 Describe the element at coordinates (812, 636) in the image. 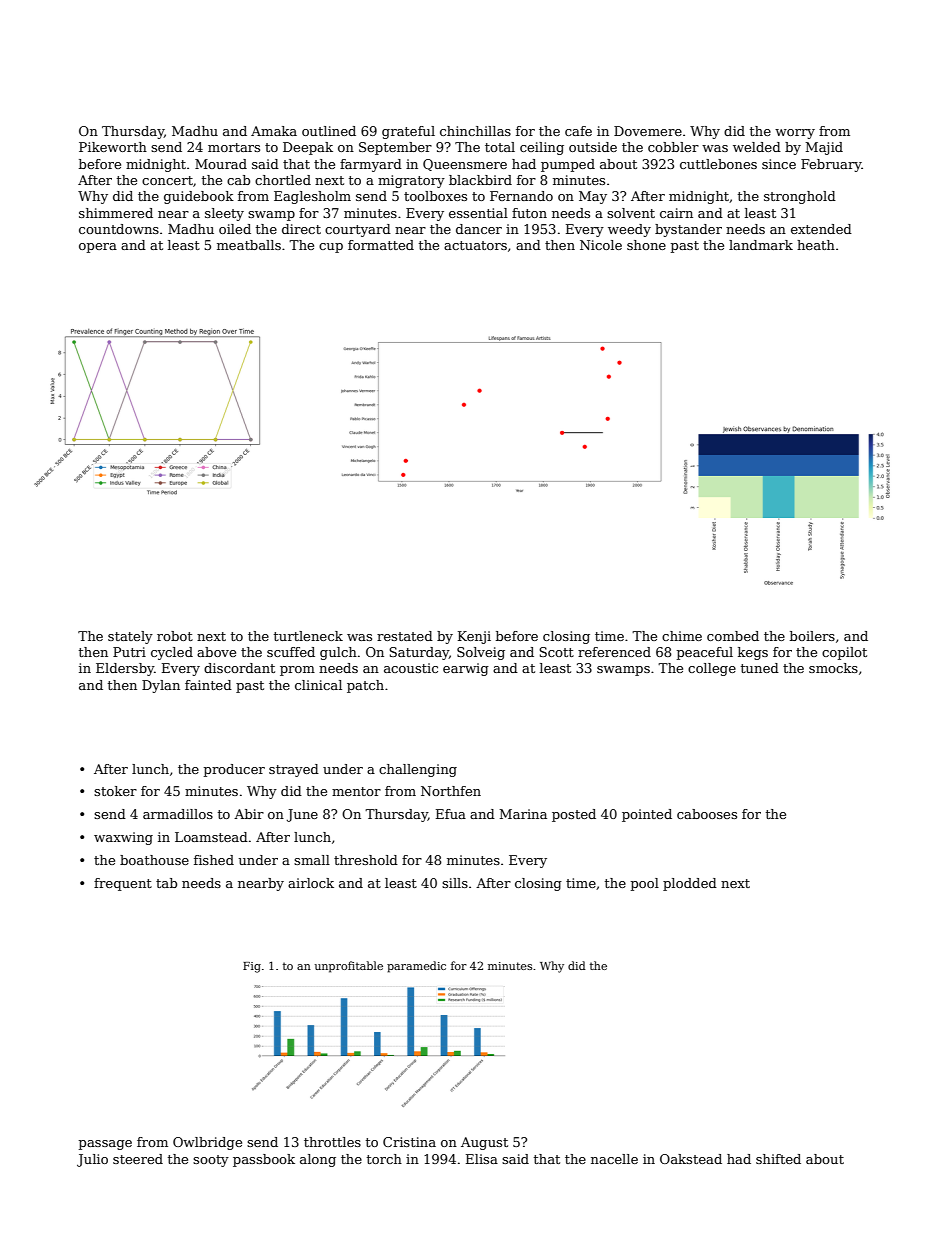

I see `boilers` at that location.
